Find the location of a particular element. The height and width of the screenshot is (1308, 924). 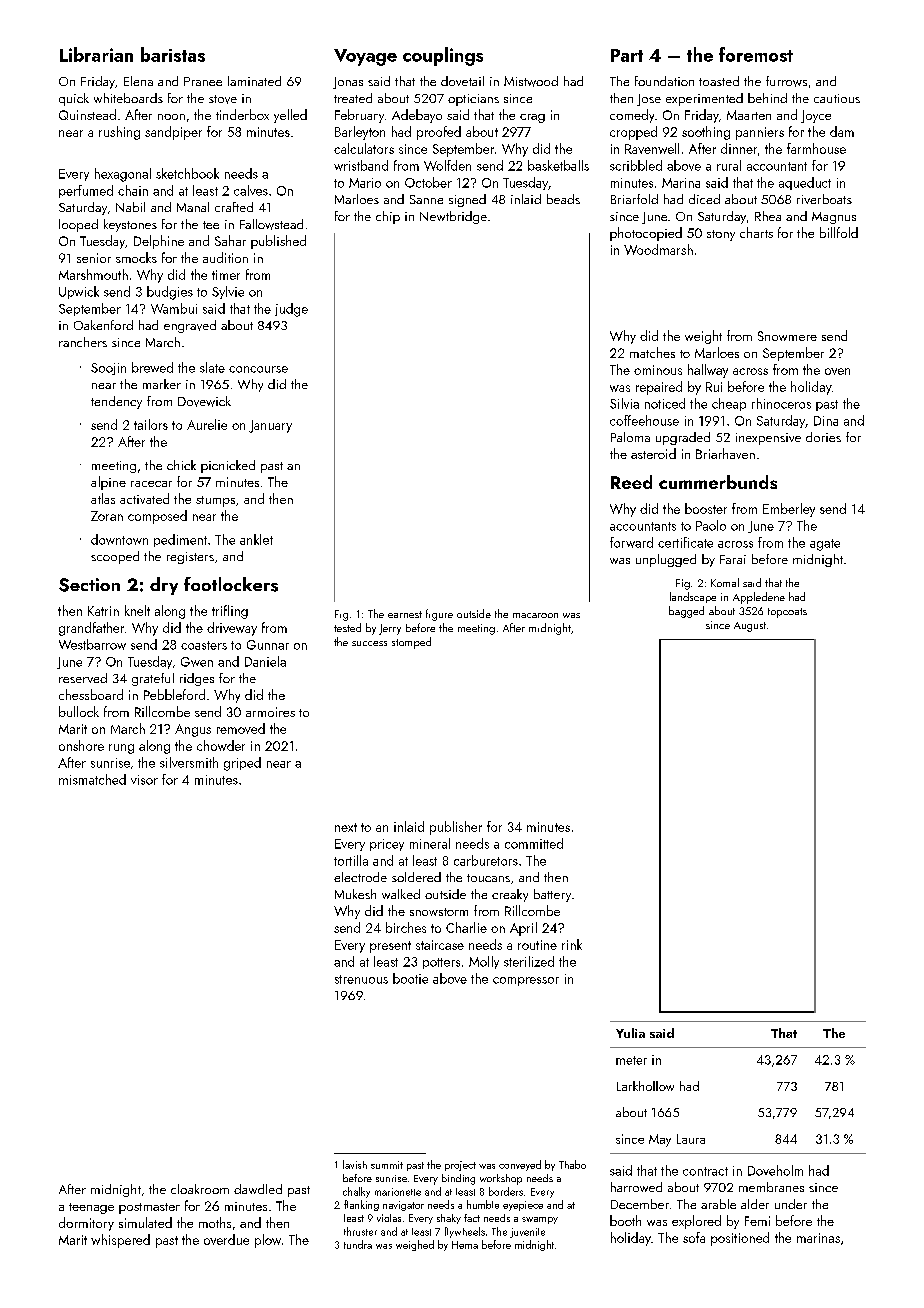

August is located at coordinates (750, 627).
